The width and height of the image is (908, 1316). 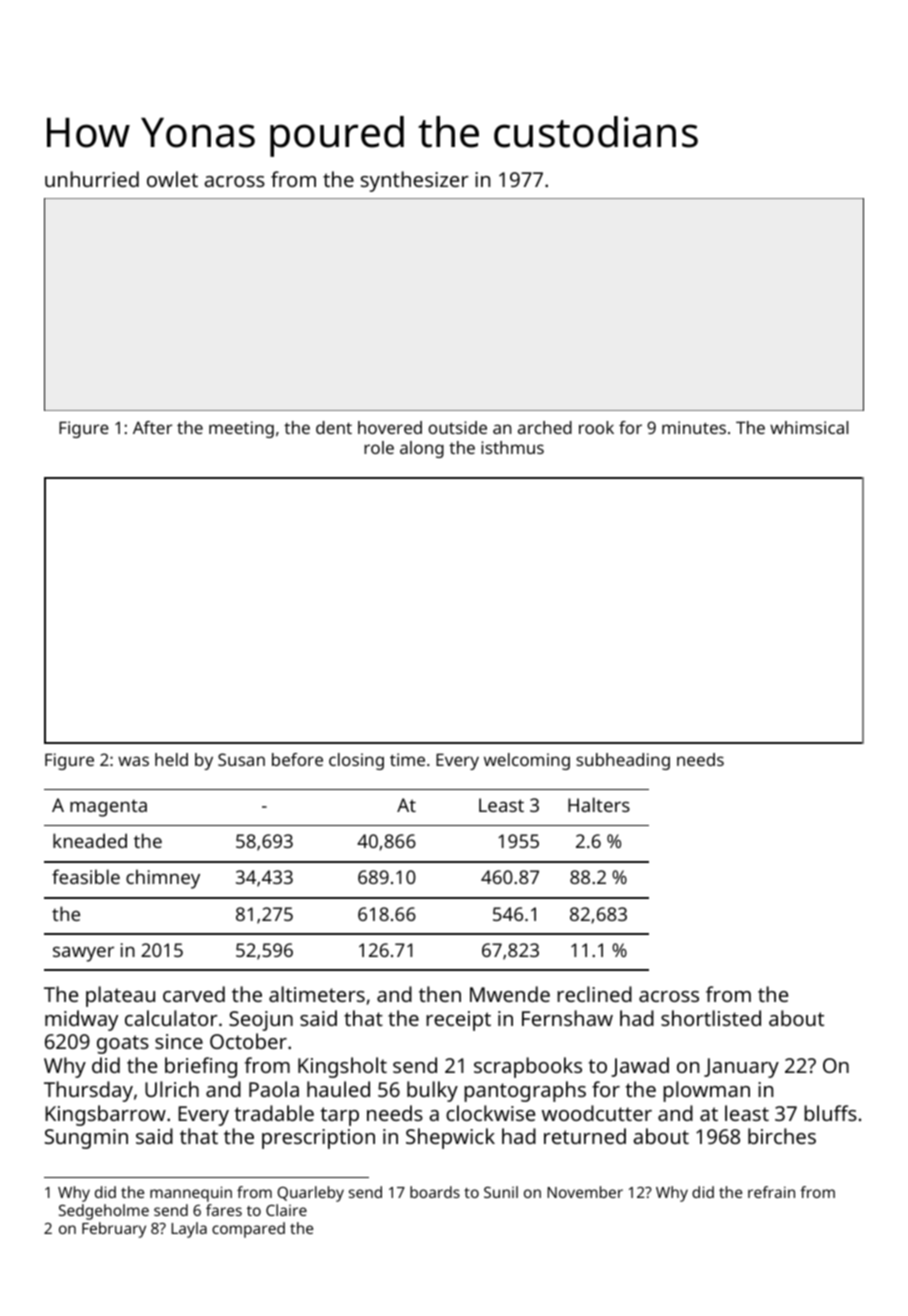 What do you see at coordinates (171, 759) in the image?
I see `held` at bounding box center [171, 759].
